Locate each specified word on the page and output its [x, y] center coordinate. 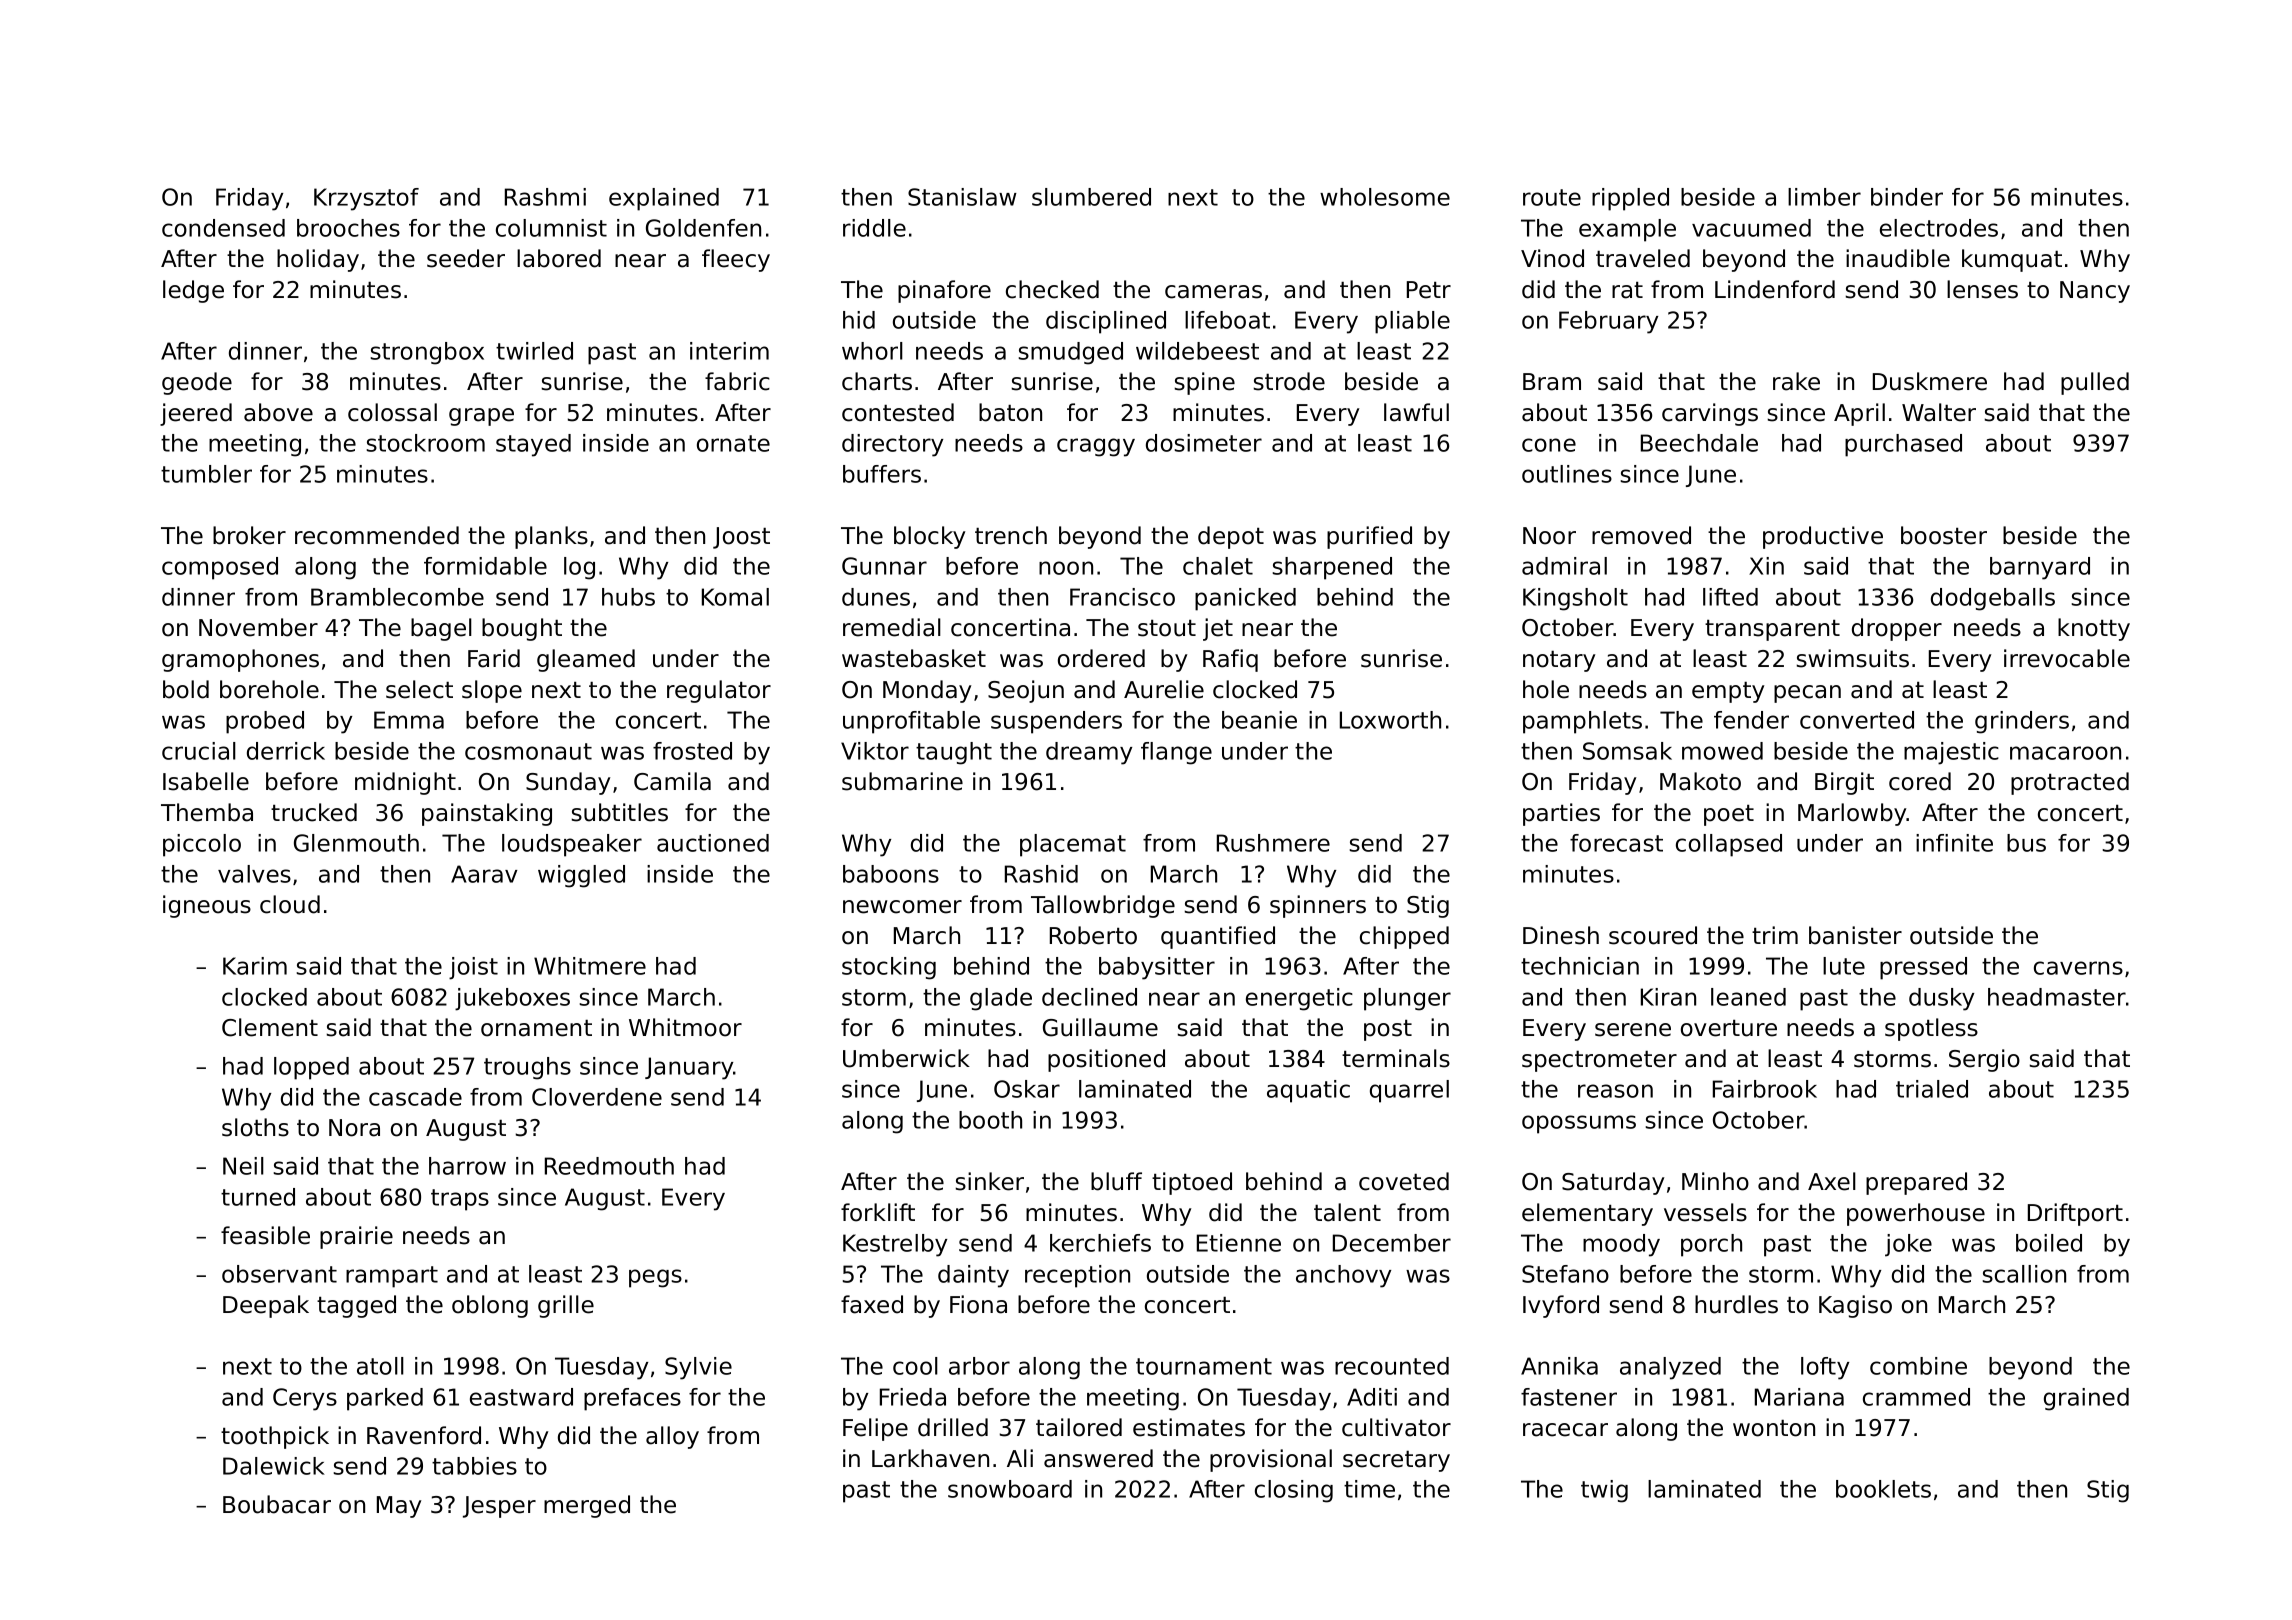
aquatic [1308, 1091]
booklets [1883, 1489]
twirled [534, 351]
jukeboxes [512, 999]
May [399, 1507]
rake [1796, 381]
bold [186, 689]
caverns [2078, 968]
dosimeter [1204, 443]
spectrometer [1599, 1061]
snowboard [1010, 1489]
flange [1176, 753]
